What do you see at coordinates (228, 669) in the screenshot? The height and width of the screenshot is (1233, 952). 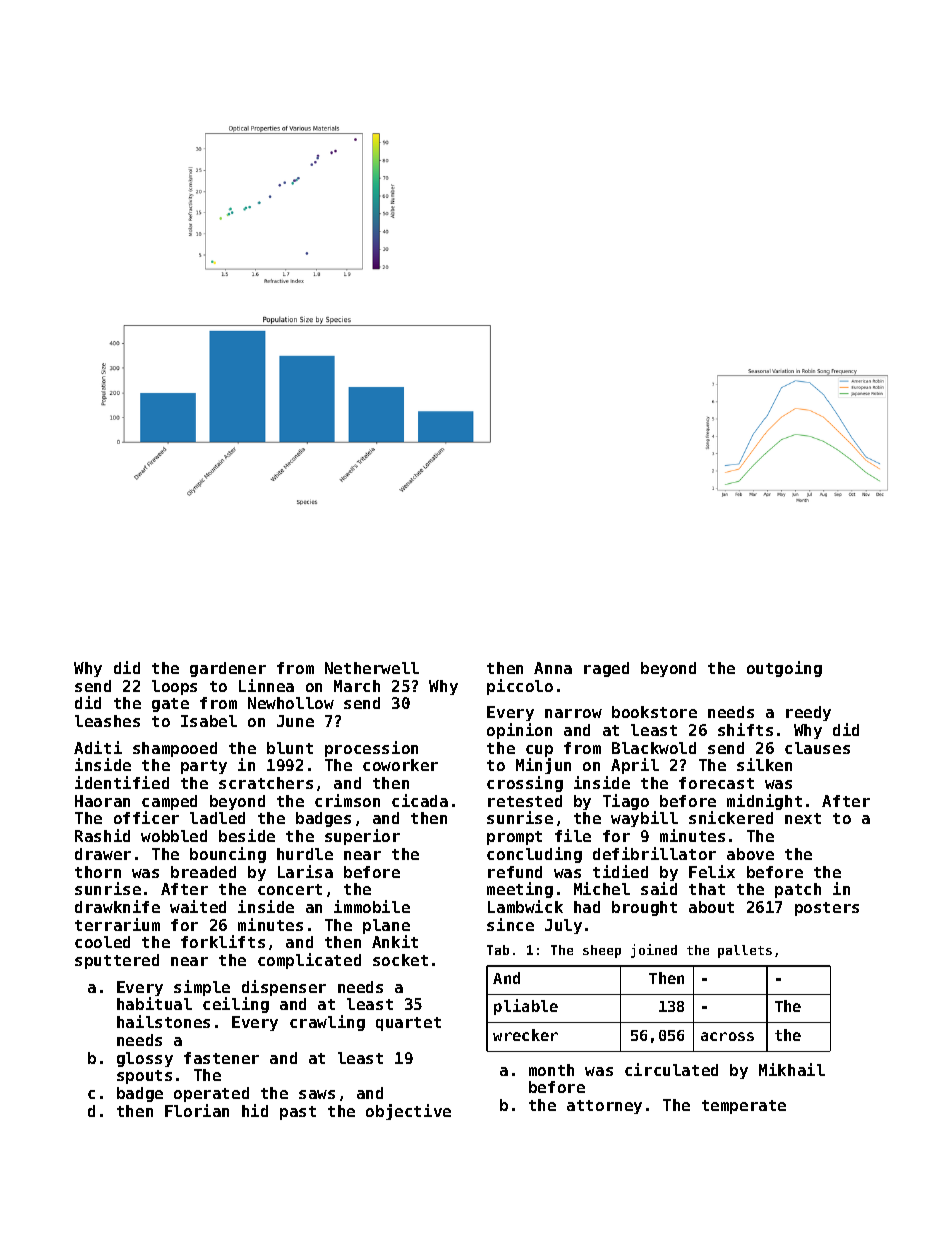 I see `gardener` at bounding box center [228, 669].
